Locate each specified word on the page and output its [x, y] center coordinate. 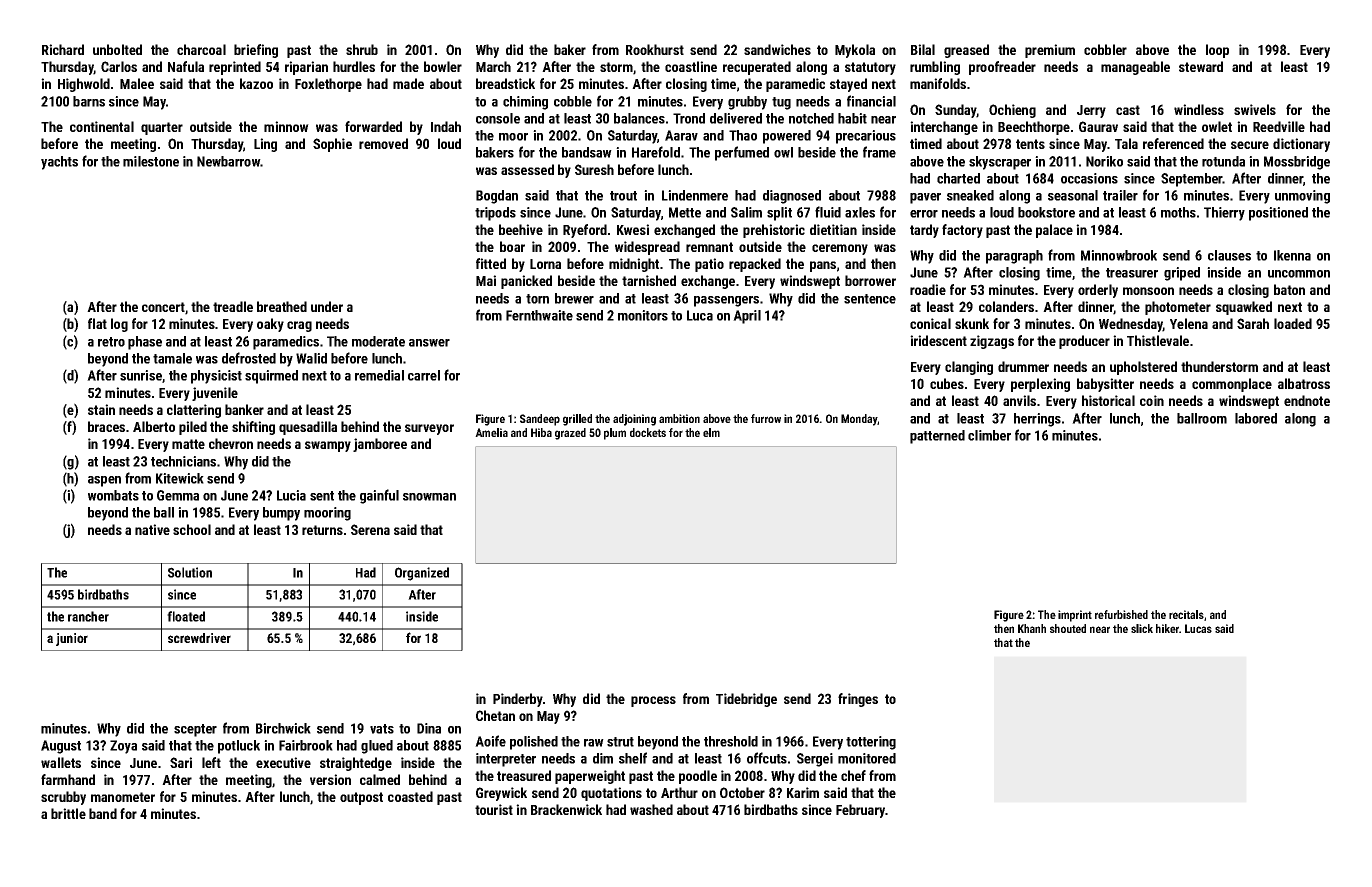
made [408, 83]
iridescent [938, 340]
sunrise [141, 375]
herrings [1037, 420]
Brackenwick [566, 809]
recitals [1186, 614]
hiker [1167, 628]
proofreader [1002, 68]
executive [283, 762]
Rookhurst [655, 49]
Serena [370, 529]
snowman [429, 497]
